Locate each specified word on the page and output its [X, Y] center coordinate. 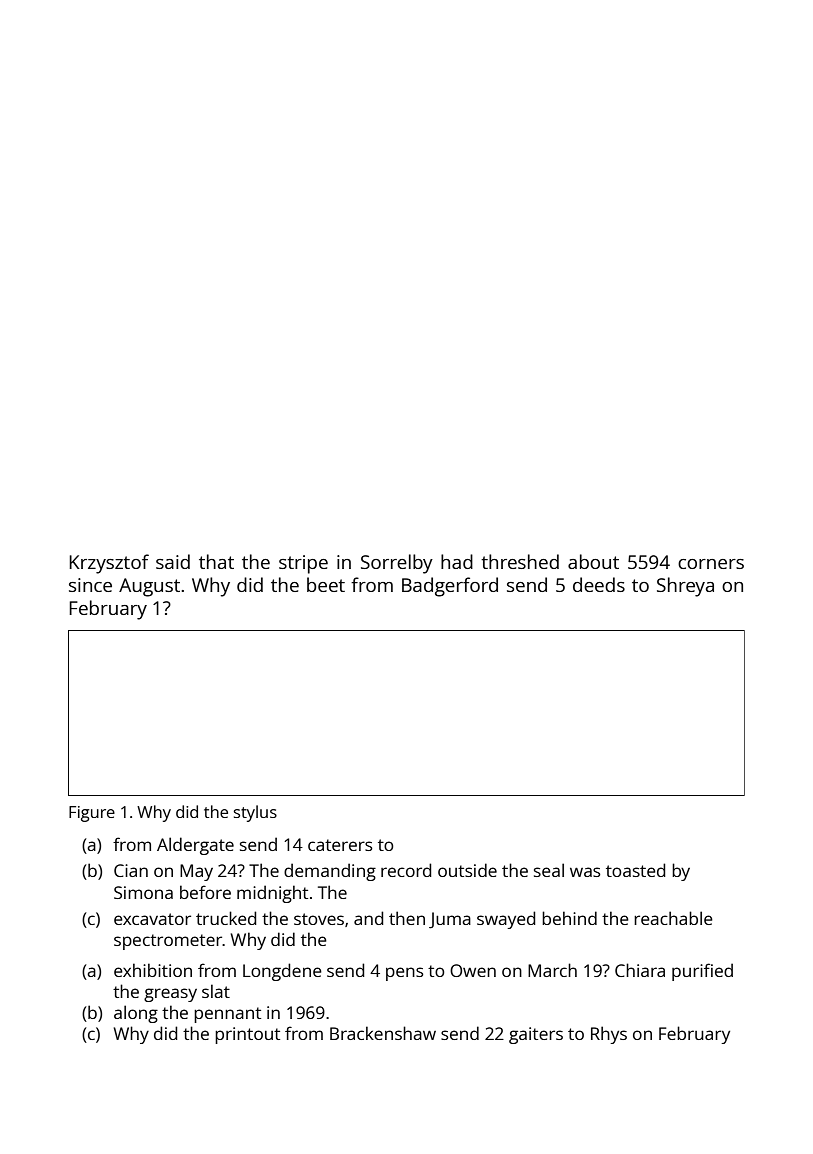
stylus [255, 813]
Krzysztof [109, 564]
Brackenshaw [383, 1033]
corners [711, 564]
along [136, 1014]
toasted [635, 870]
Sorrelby [397, 564]
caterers [340, 845]
